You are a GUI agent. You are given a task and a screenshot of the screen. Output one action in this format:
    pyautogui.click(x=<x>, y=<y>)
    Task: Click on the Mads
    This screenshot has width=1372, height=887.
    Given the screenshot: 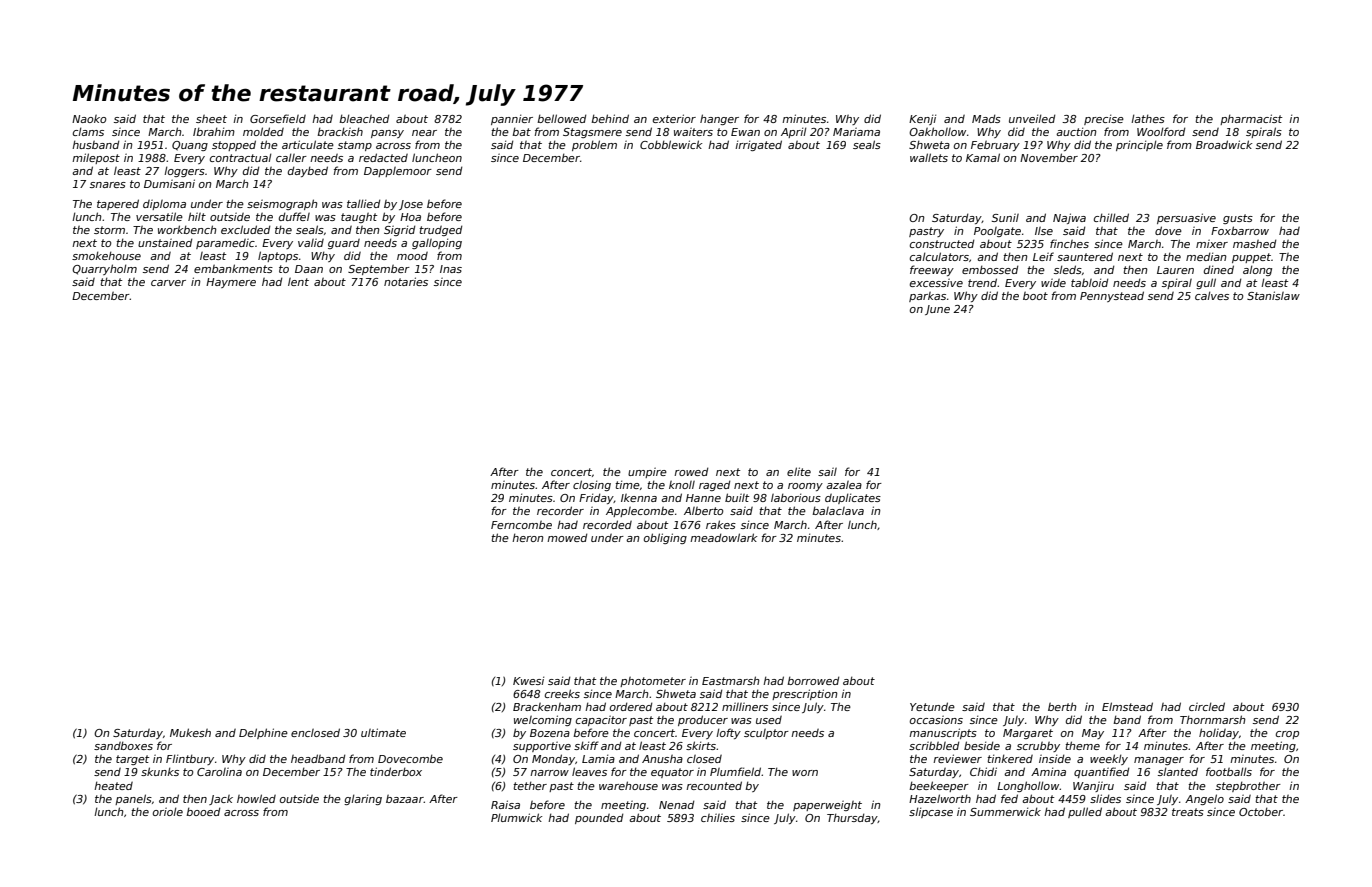 What is the action you would take?
    pyautogui.click(x=986, y=118)
